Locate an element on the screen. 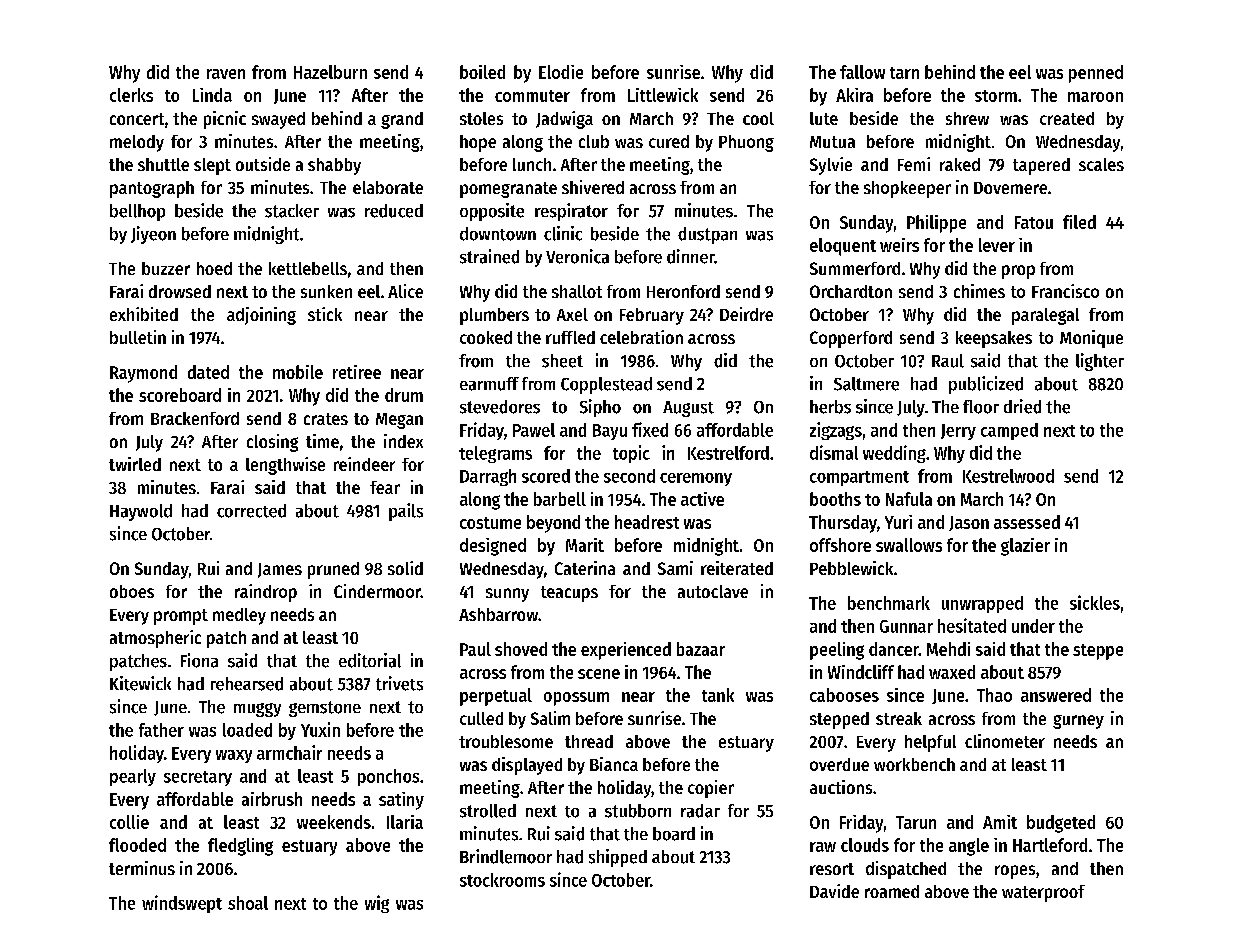 This screenshot has height=952, width=1233. roamed is located at coordinates (892, 891).
